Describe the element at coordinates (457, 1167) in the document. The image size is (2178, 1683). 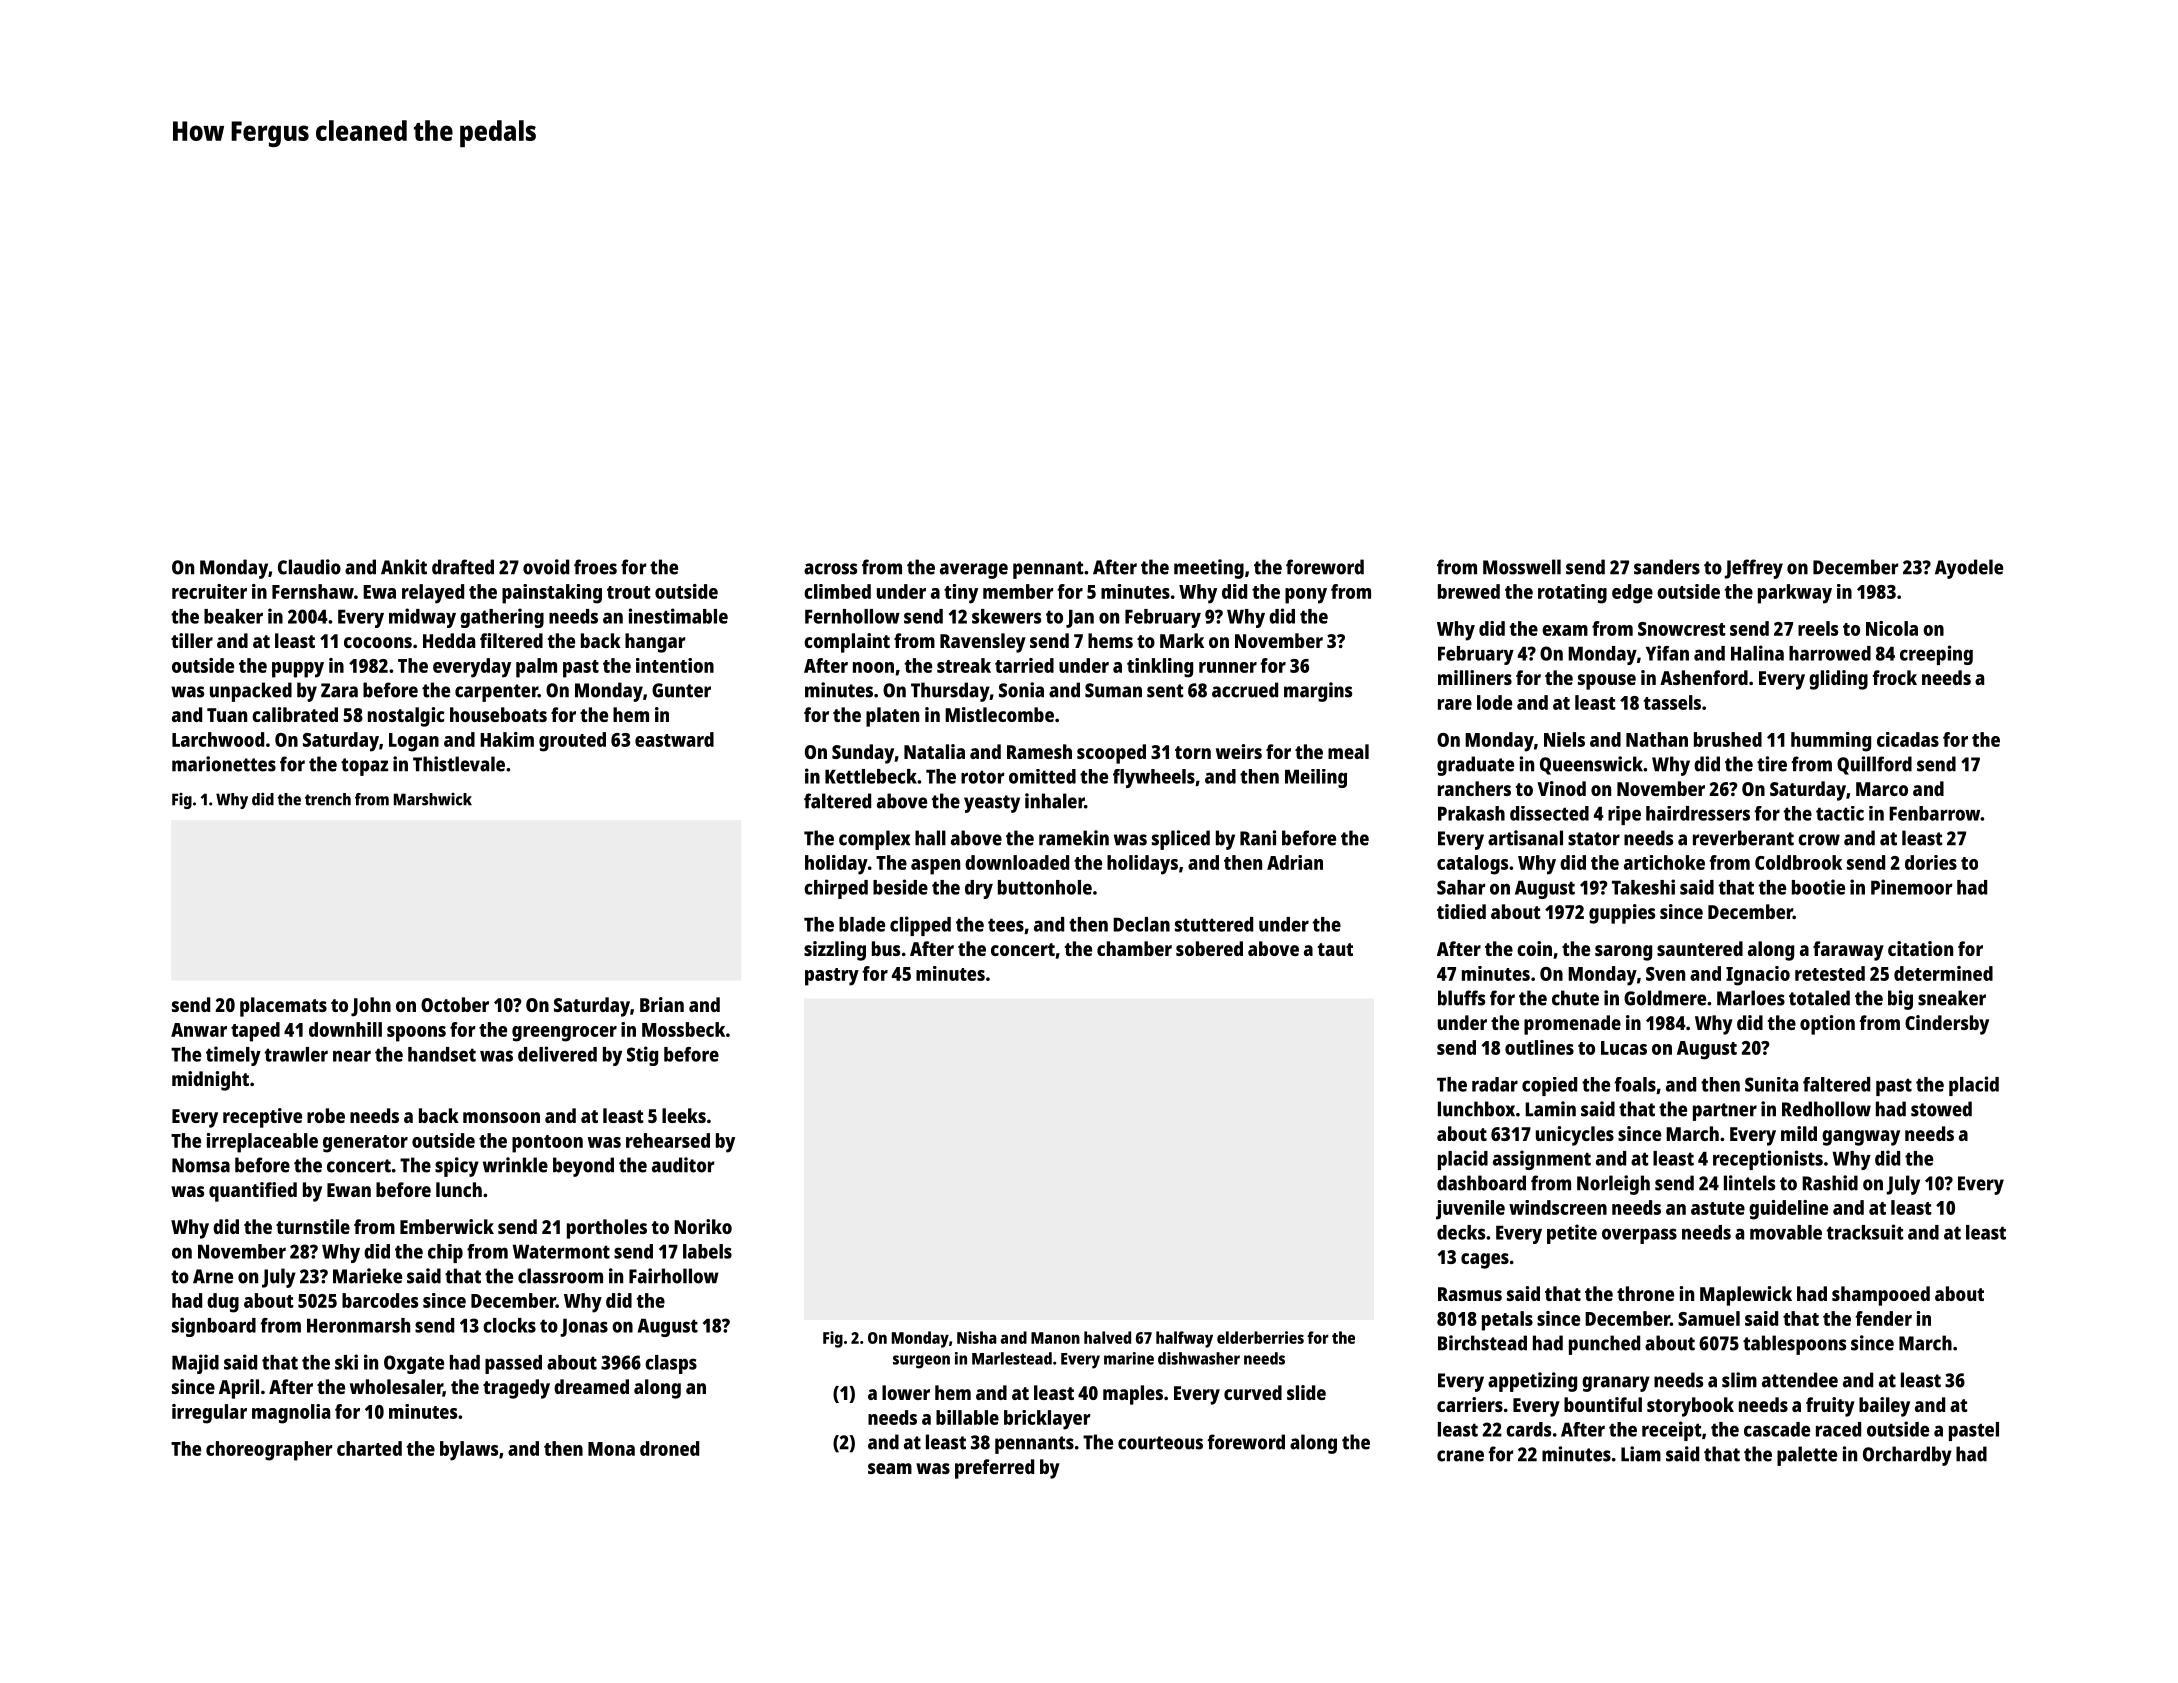
I see `spicy` at that location.
